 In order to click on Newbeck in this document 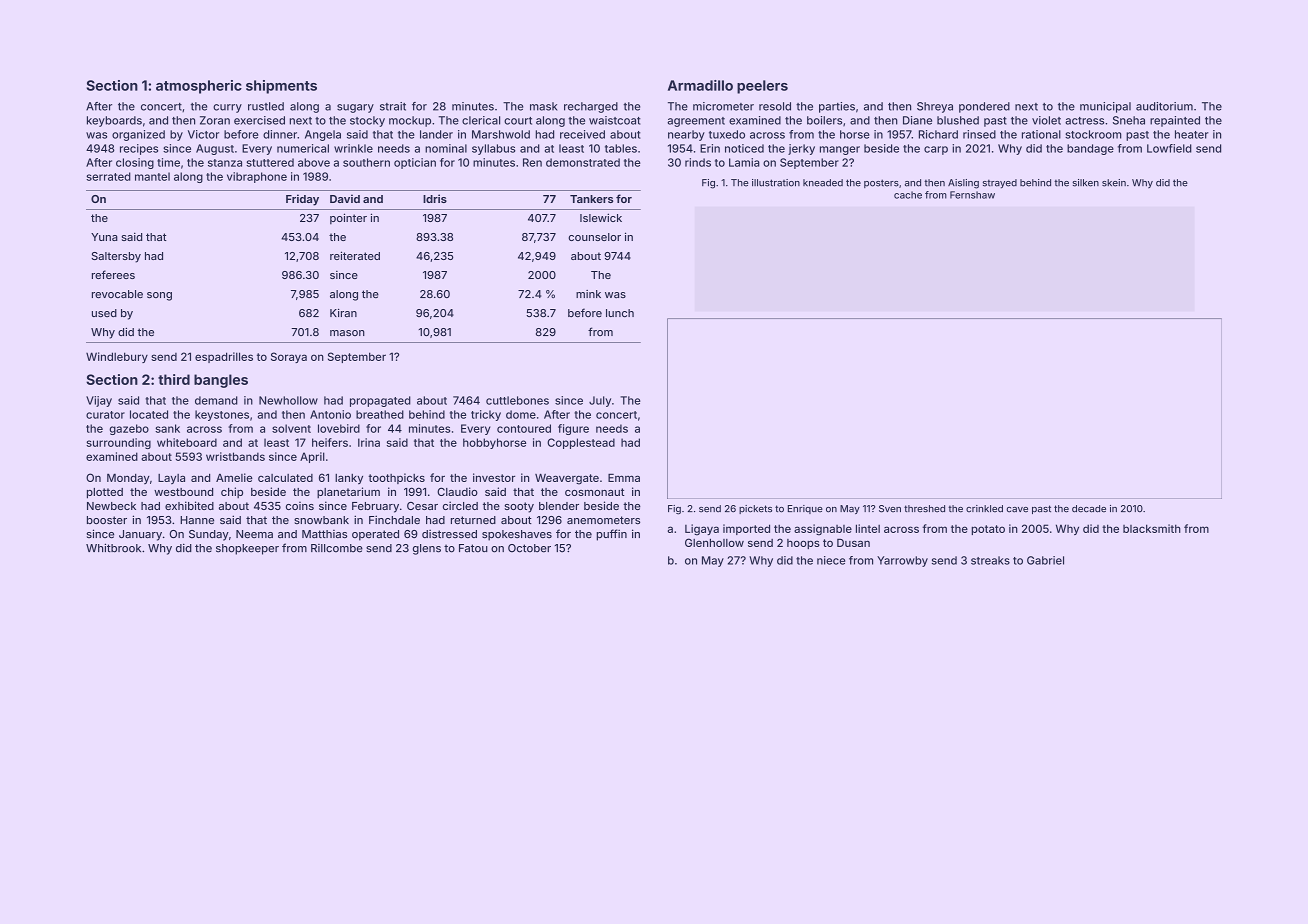, I will do `click(111, 506)`.
